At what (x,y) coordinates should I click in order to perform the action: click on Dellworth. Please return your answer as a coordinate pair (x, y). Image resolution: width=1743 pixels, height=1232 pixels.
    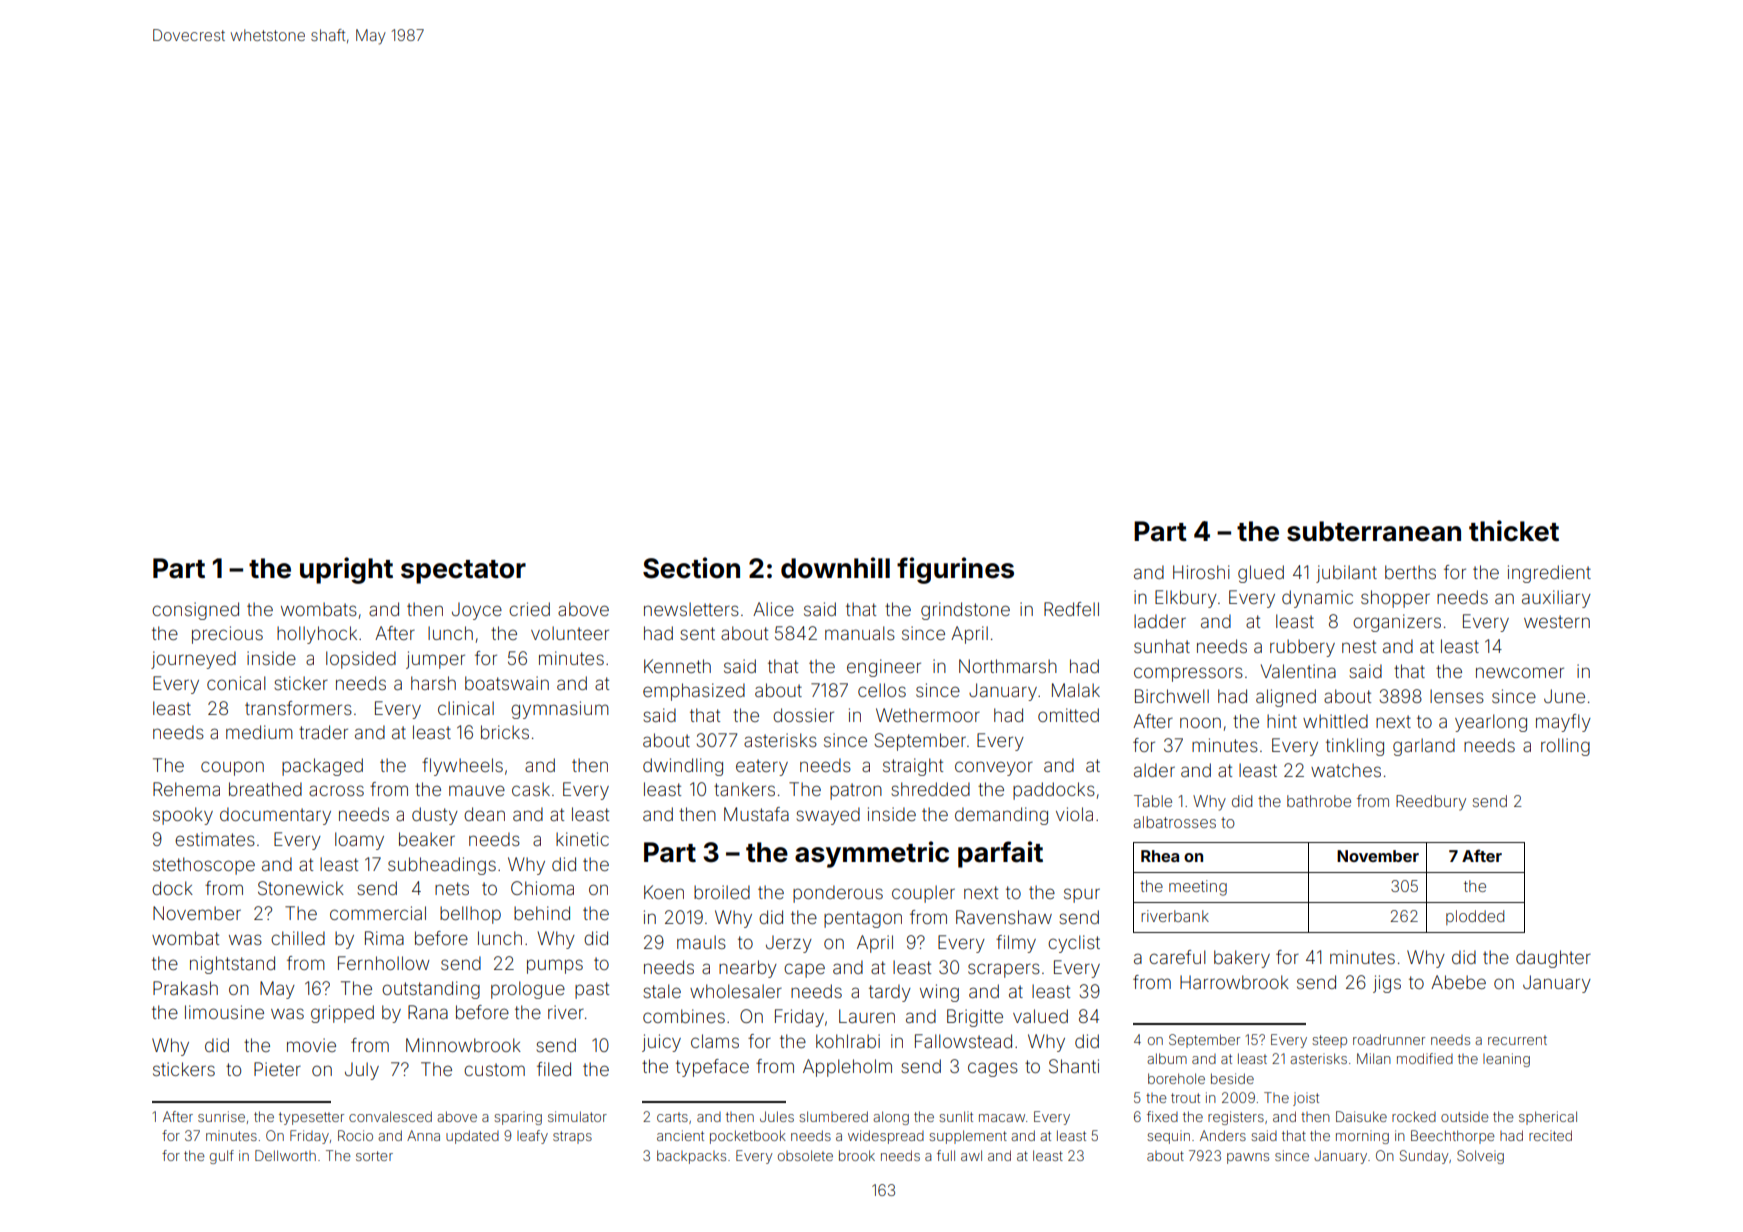
    Looking at the image, I should click on (285, 1155).
